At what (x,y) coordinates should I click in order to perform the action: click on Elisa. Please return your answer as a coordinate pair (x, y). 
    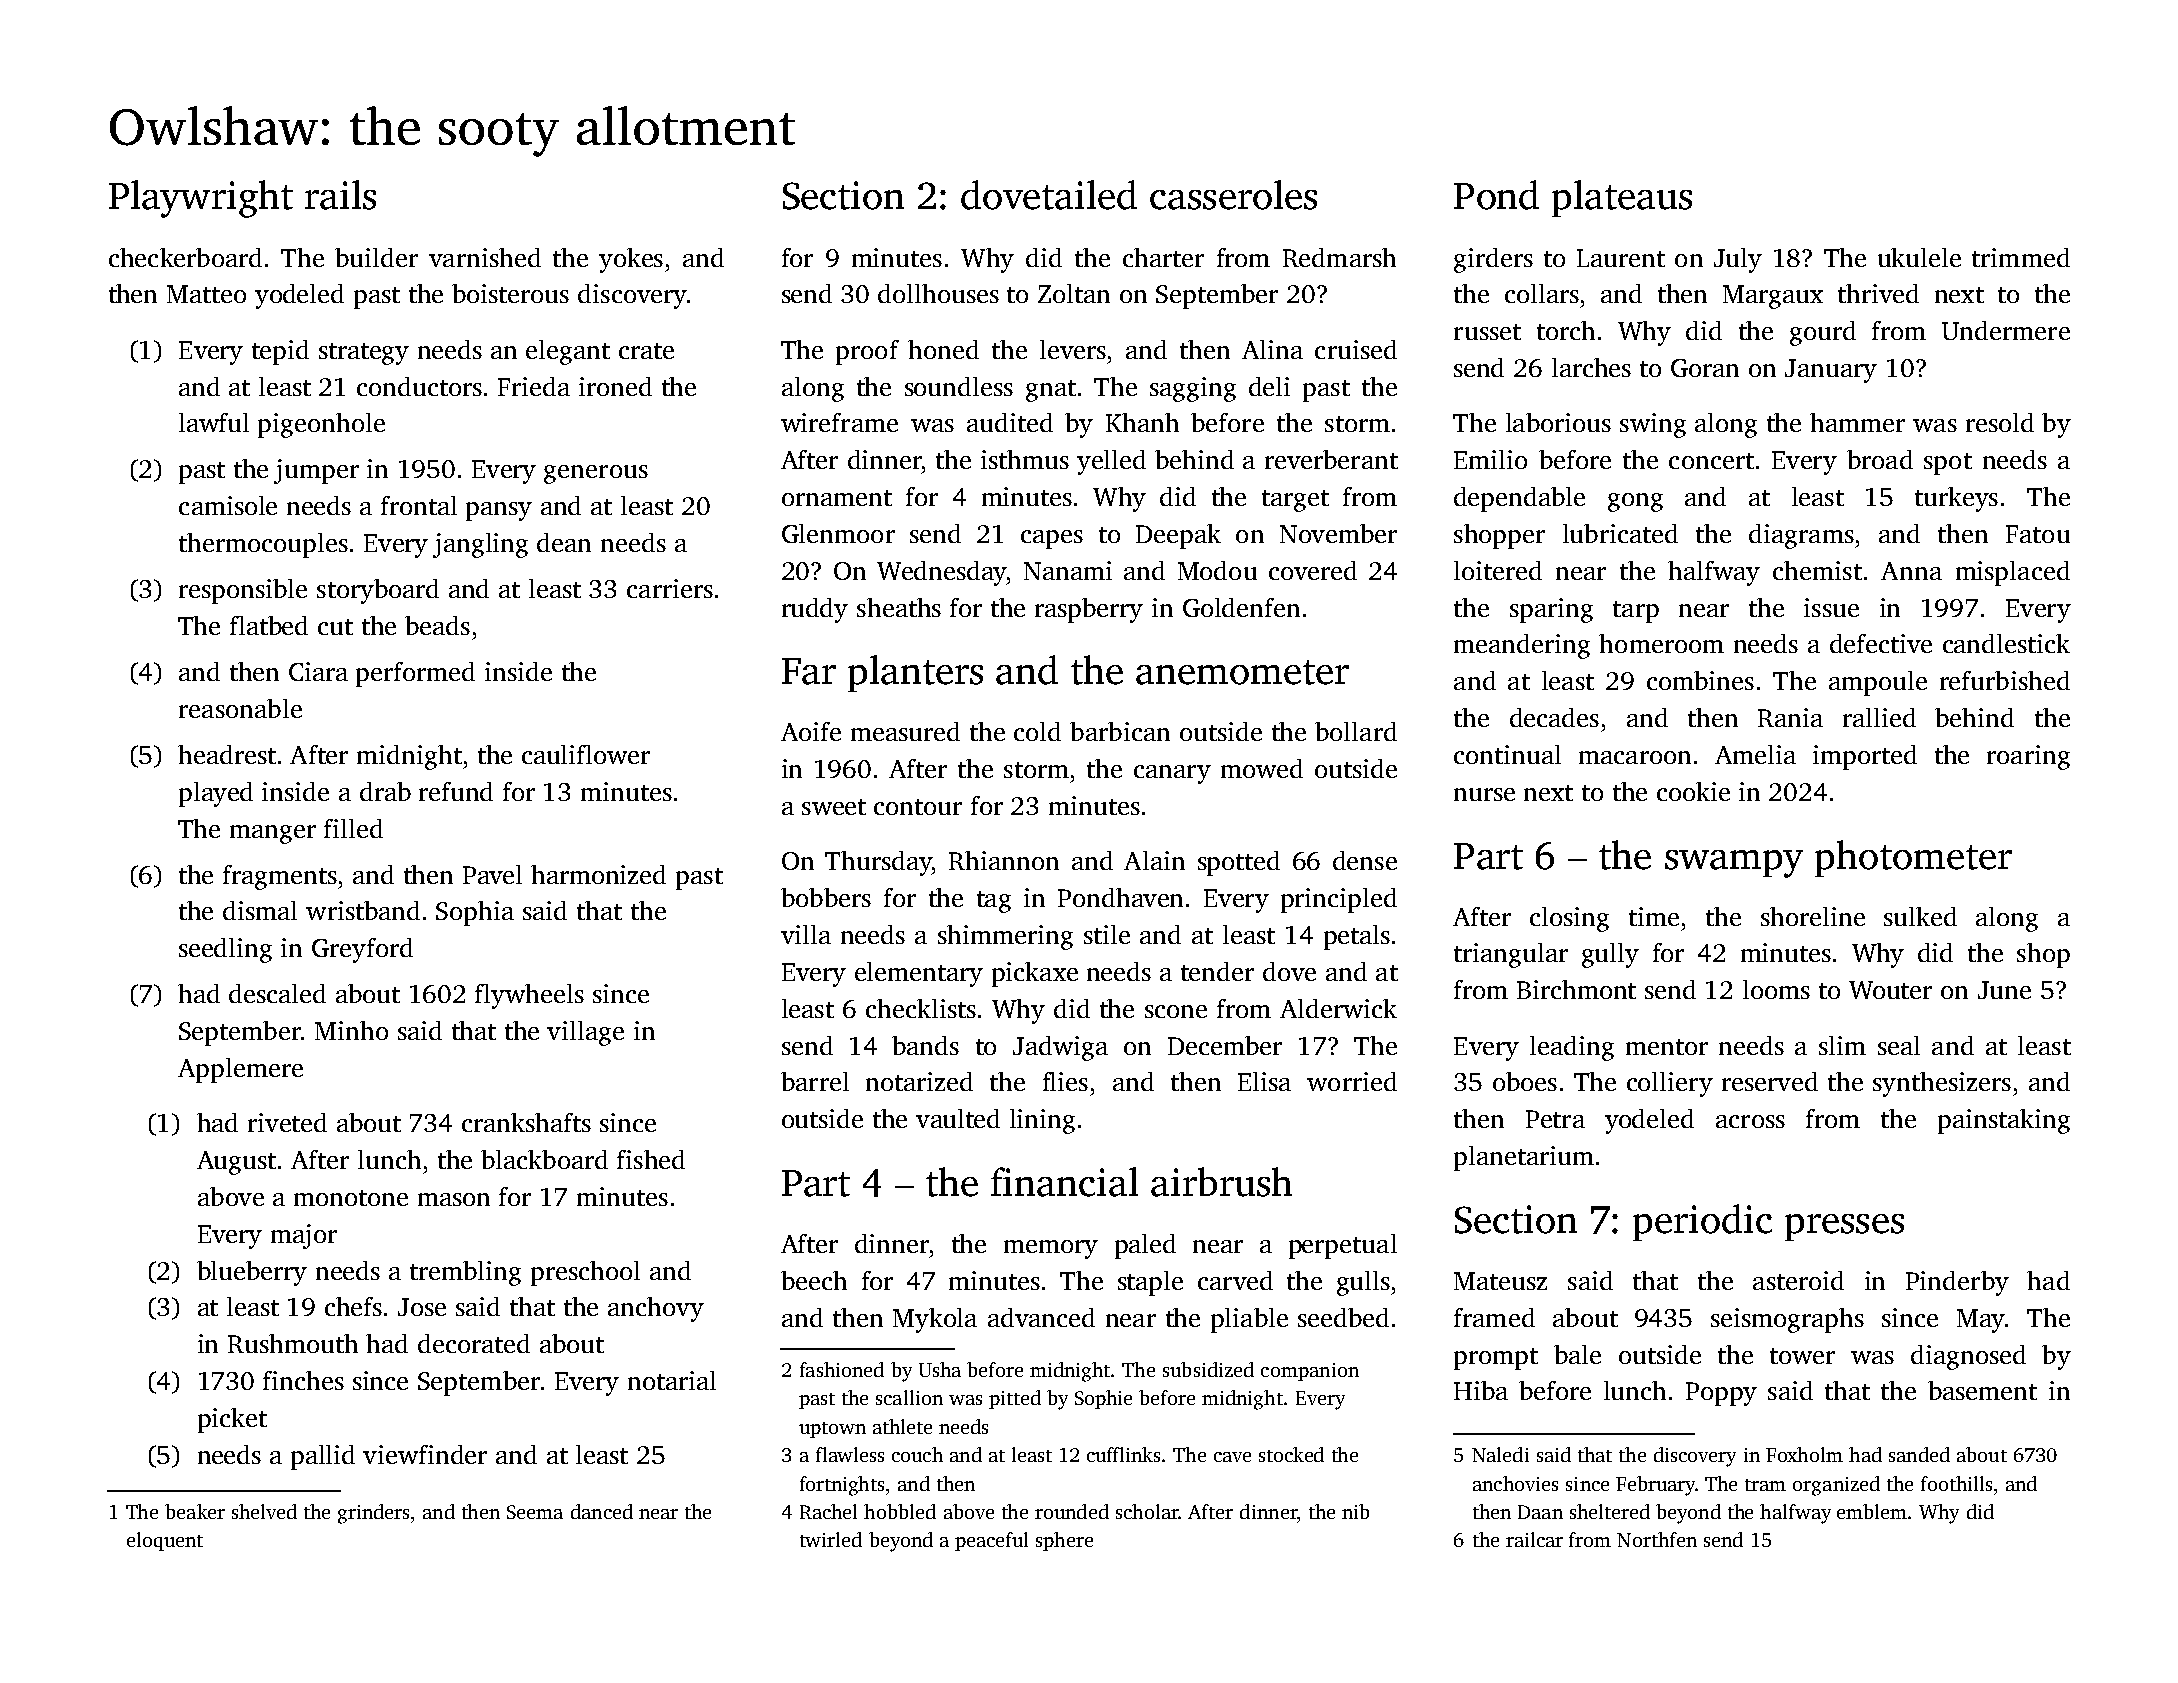
    Looking at the image, I should click on (1264, 1081).
